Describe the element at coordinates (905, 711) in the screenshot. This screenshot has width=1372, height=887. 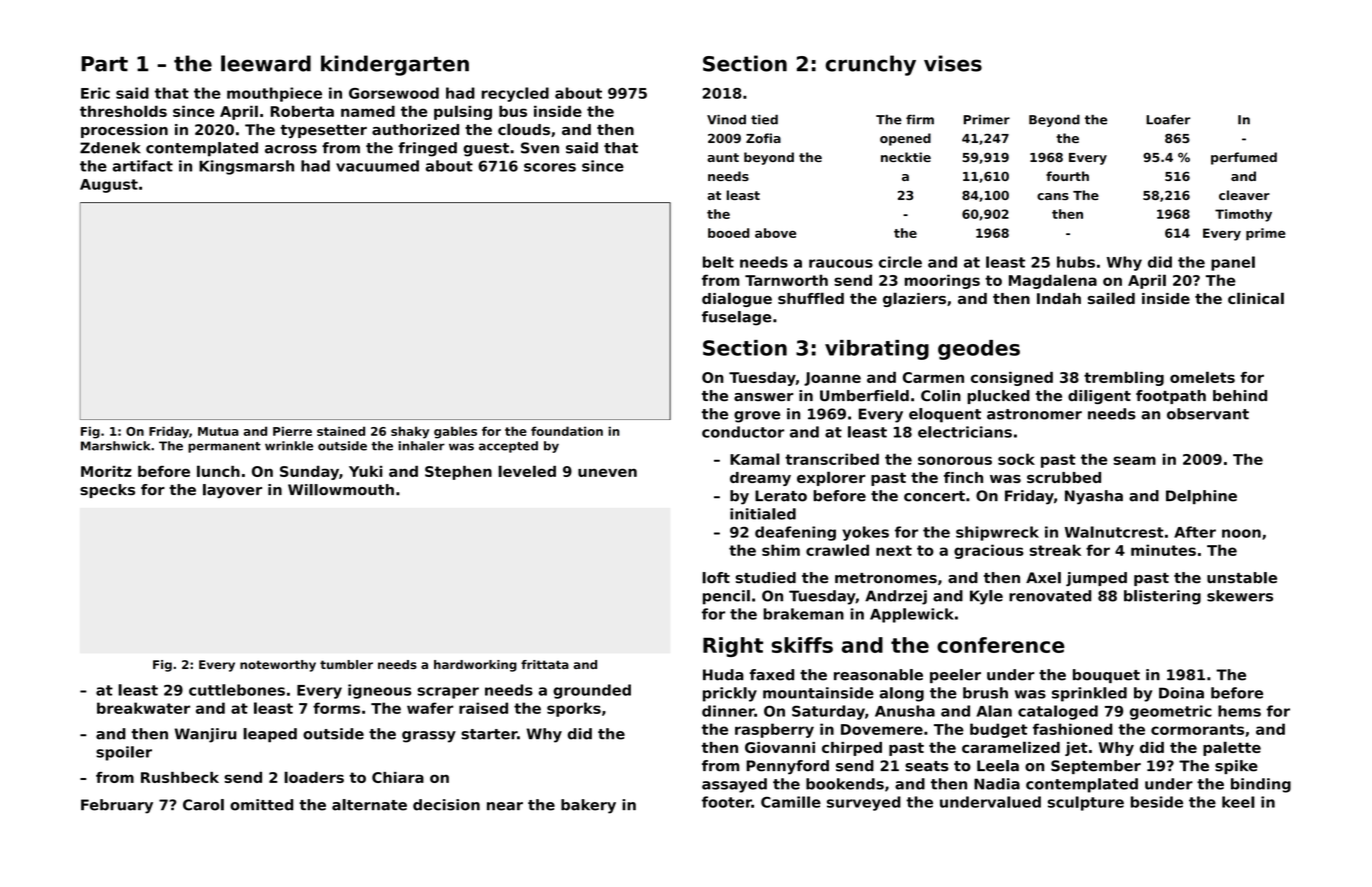
I see `Anusha` at that location.
